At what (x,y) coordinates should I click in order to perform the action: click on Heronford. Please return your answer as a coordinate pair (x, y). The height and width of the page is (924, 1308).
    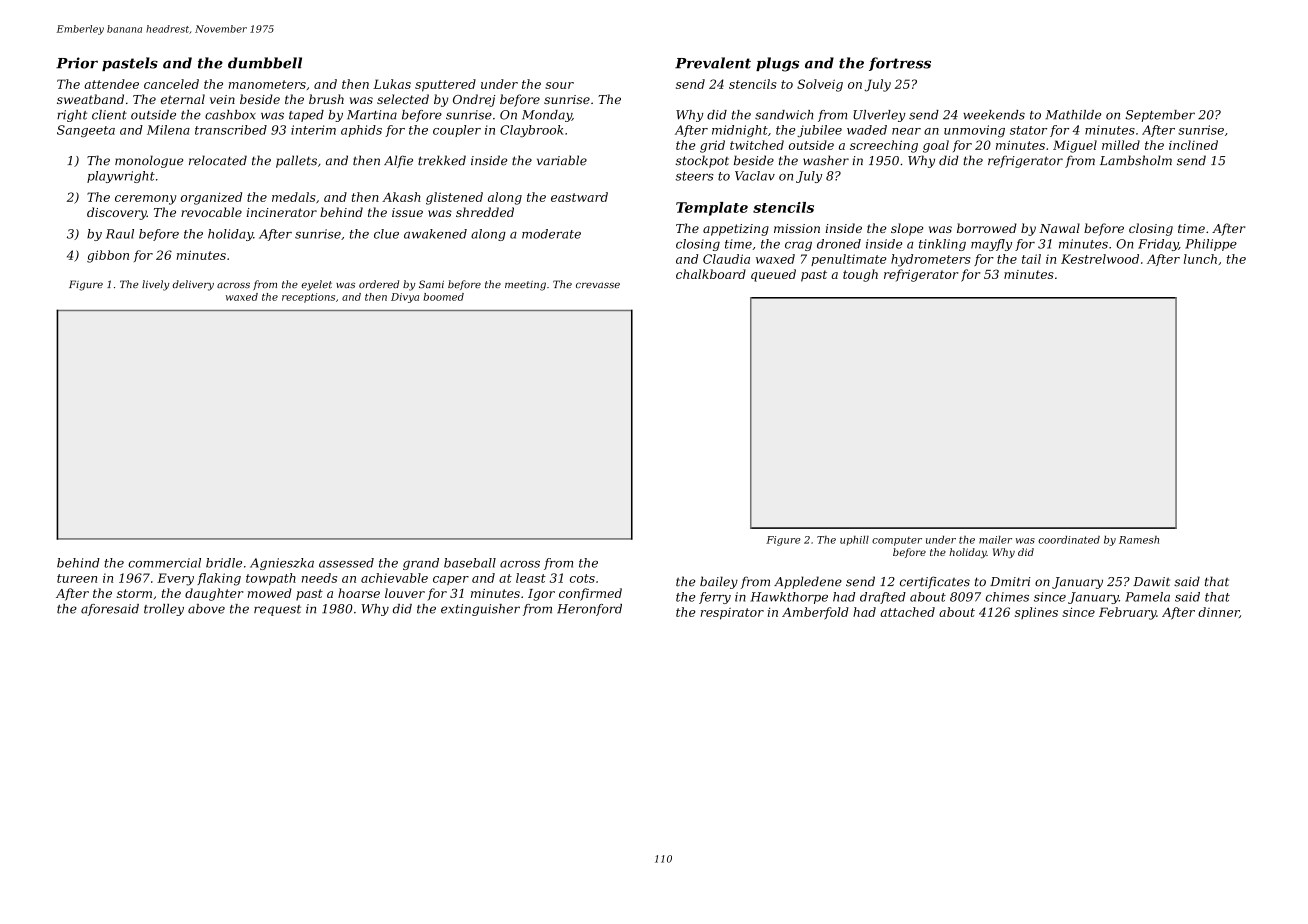
    Looking at the image, I should click on (589, 610).
